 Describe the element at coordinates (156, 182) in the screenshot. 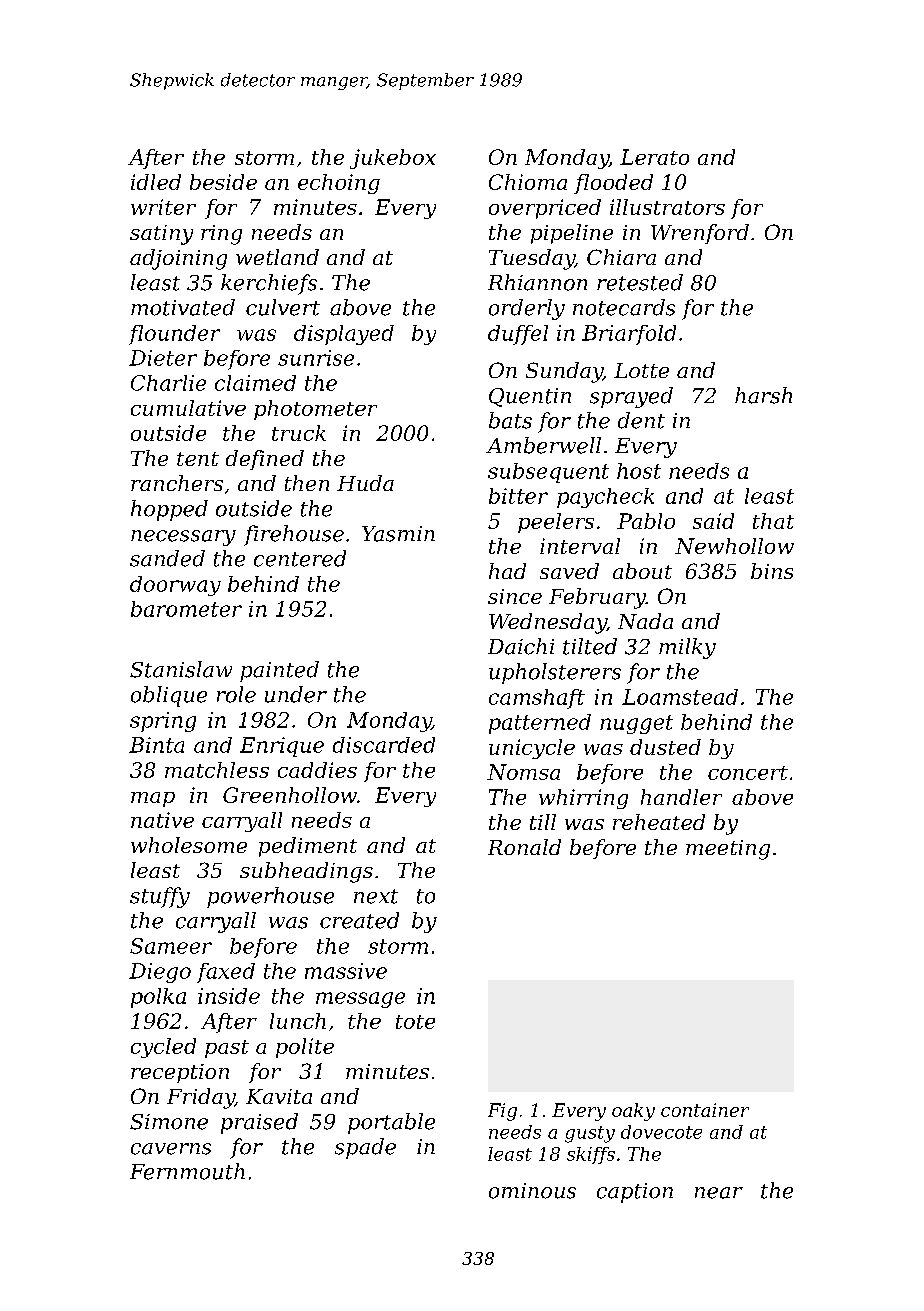

I see `idled` at that location.
